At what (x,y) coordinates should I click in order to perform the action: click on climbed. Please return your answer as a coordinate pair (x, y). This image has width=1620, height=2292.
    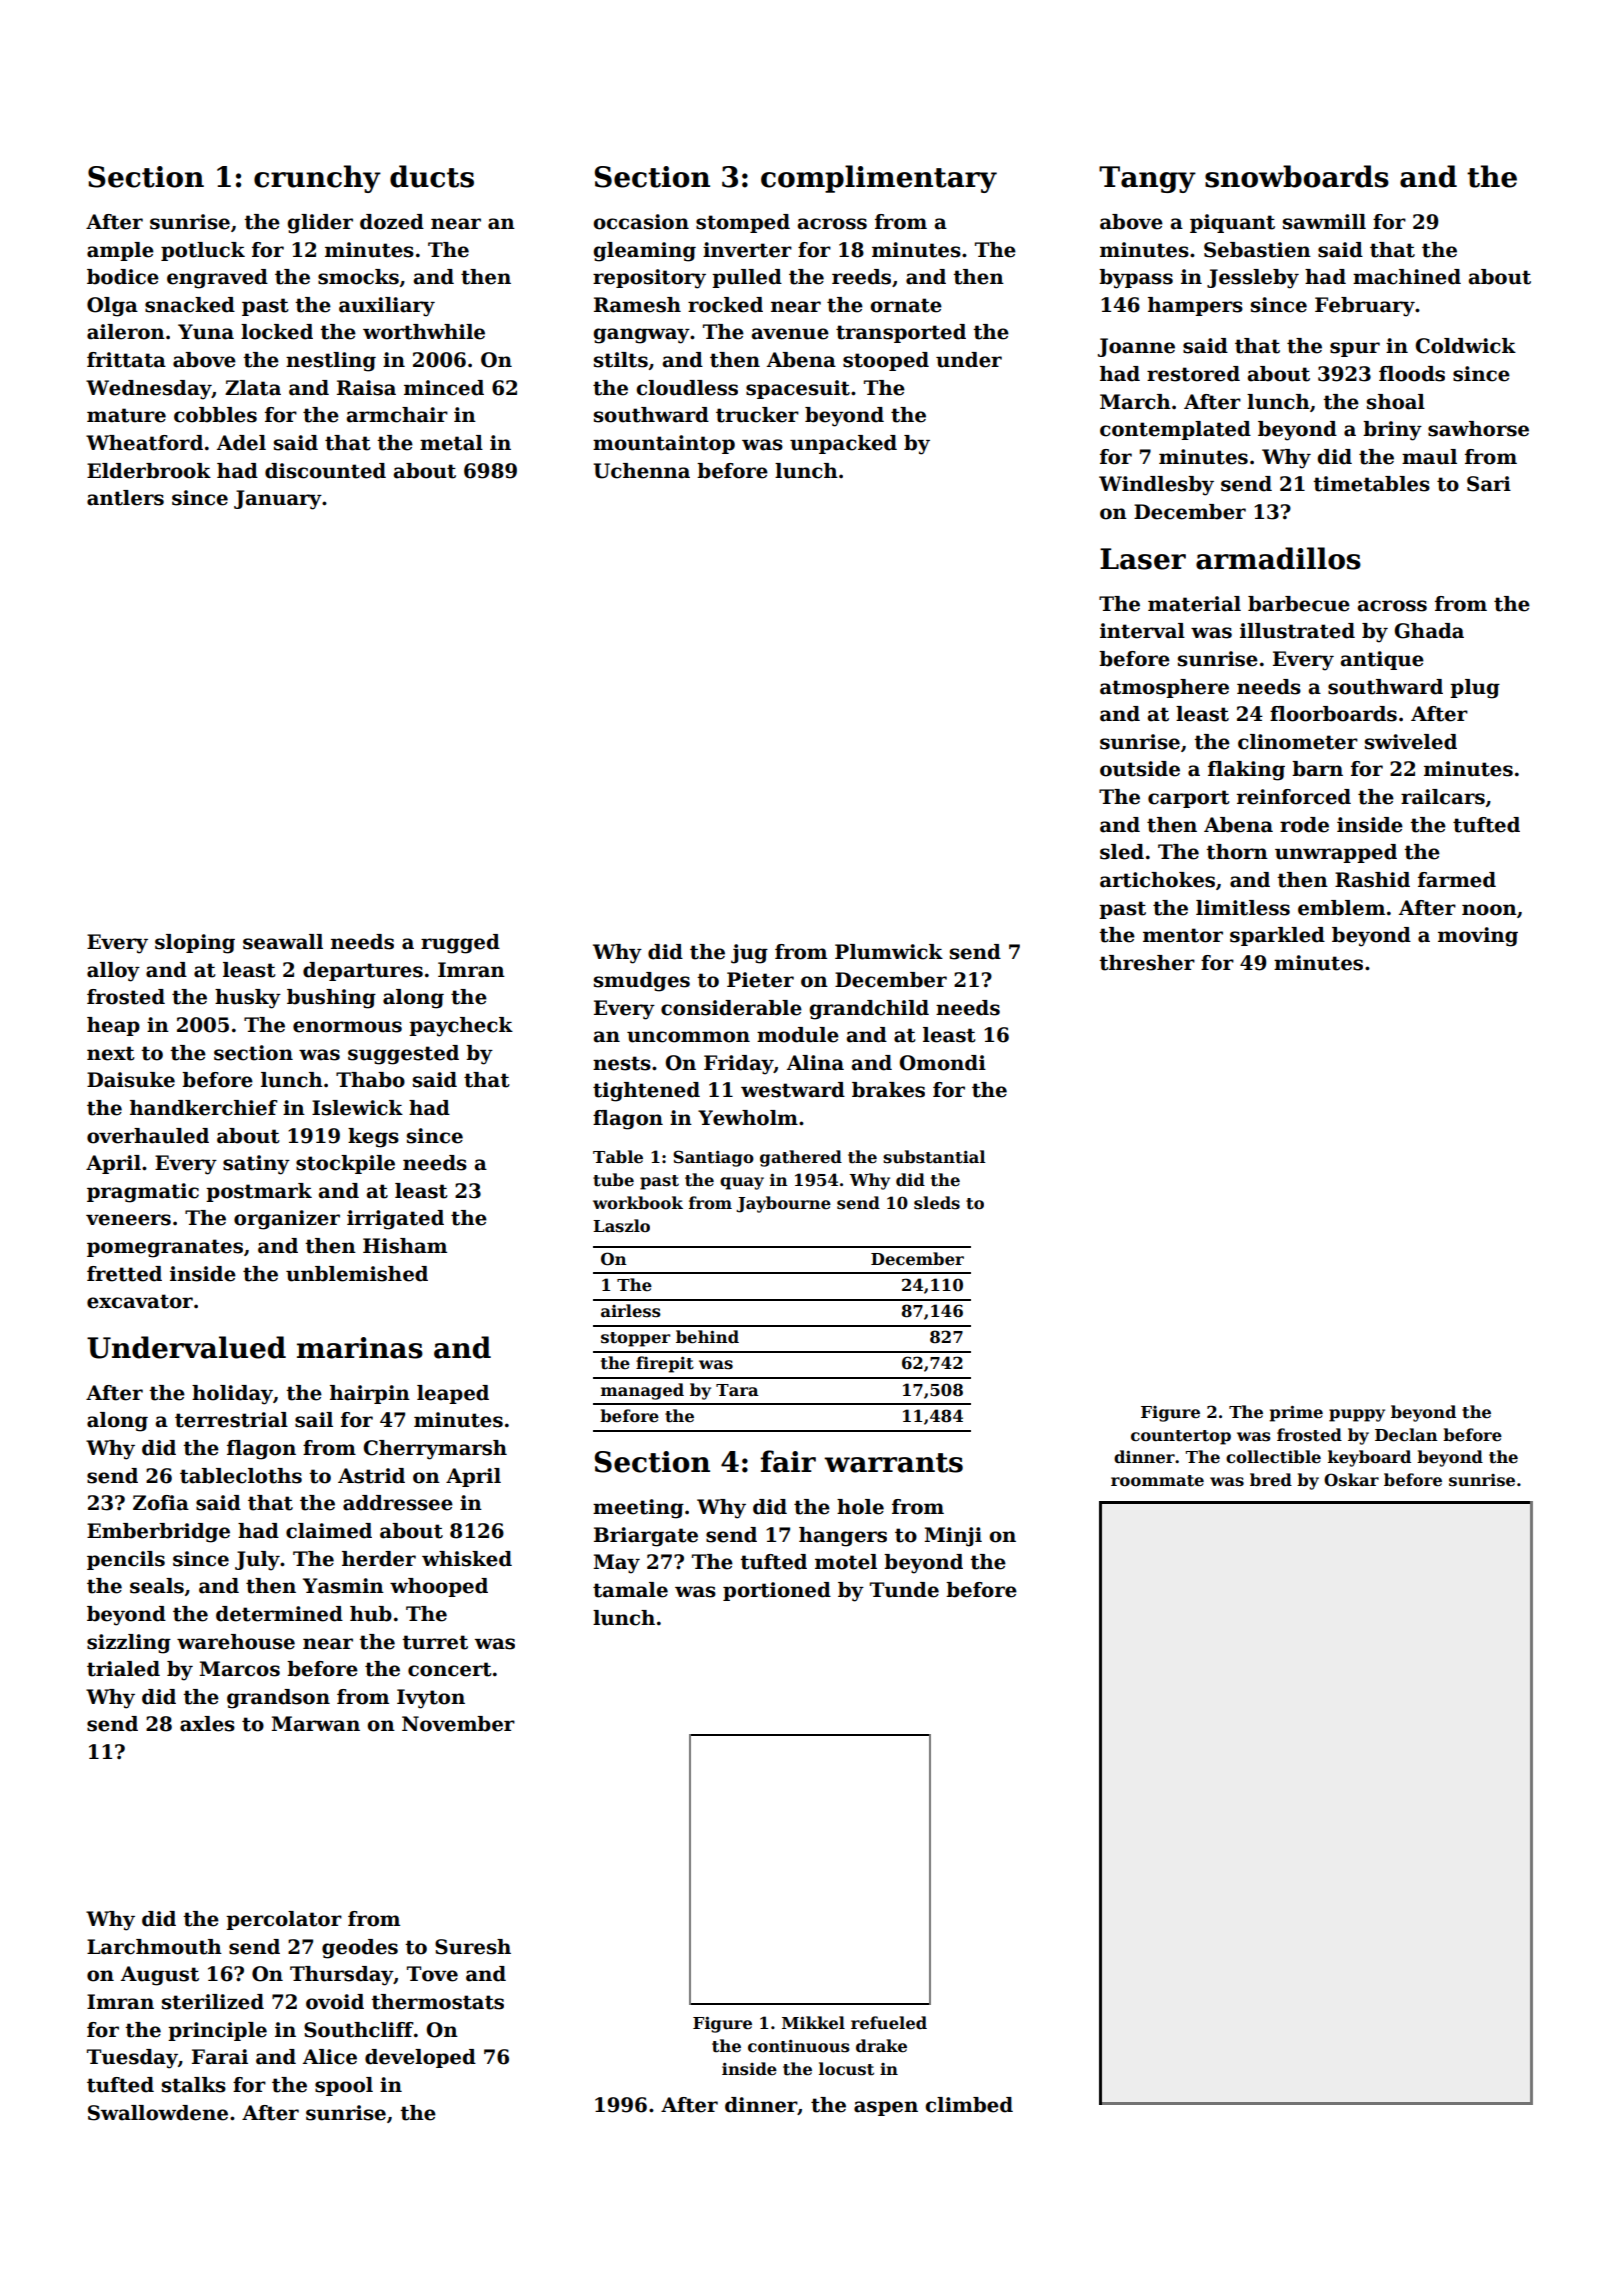
    Looking at the image, I should click on (969, 2105).
